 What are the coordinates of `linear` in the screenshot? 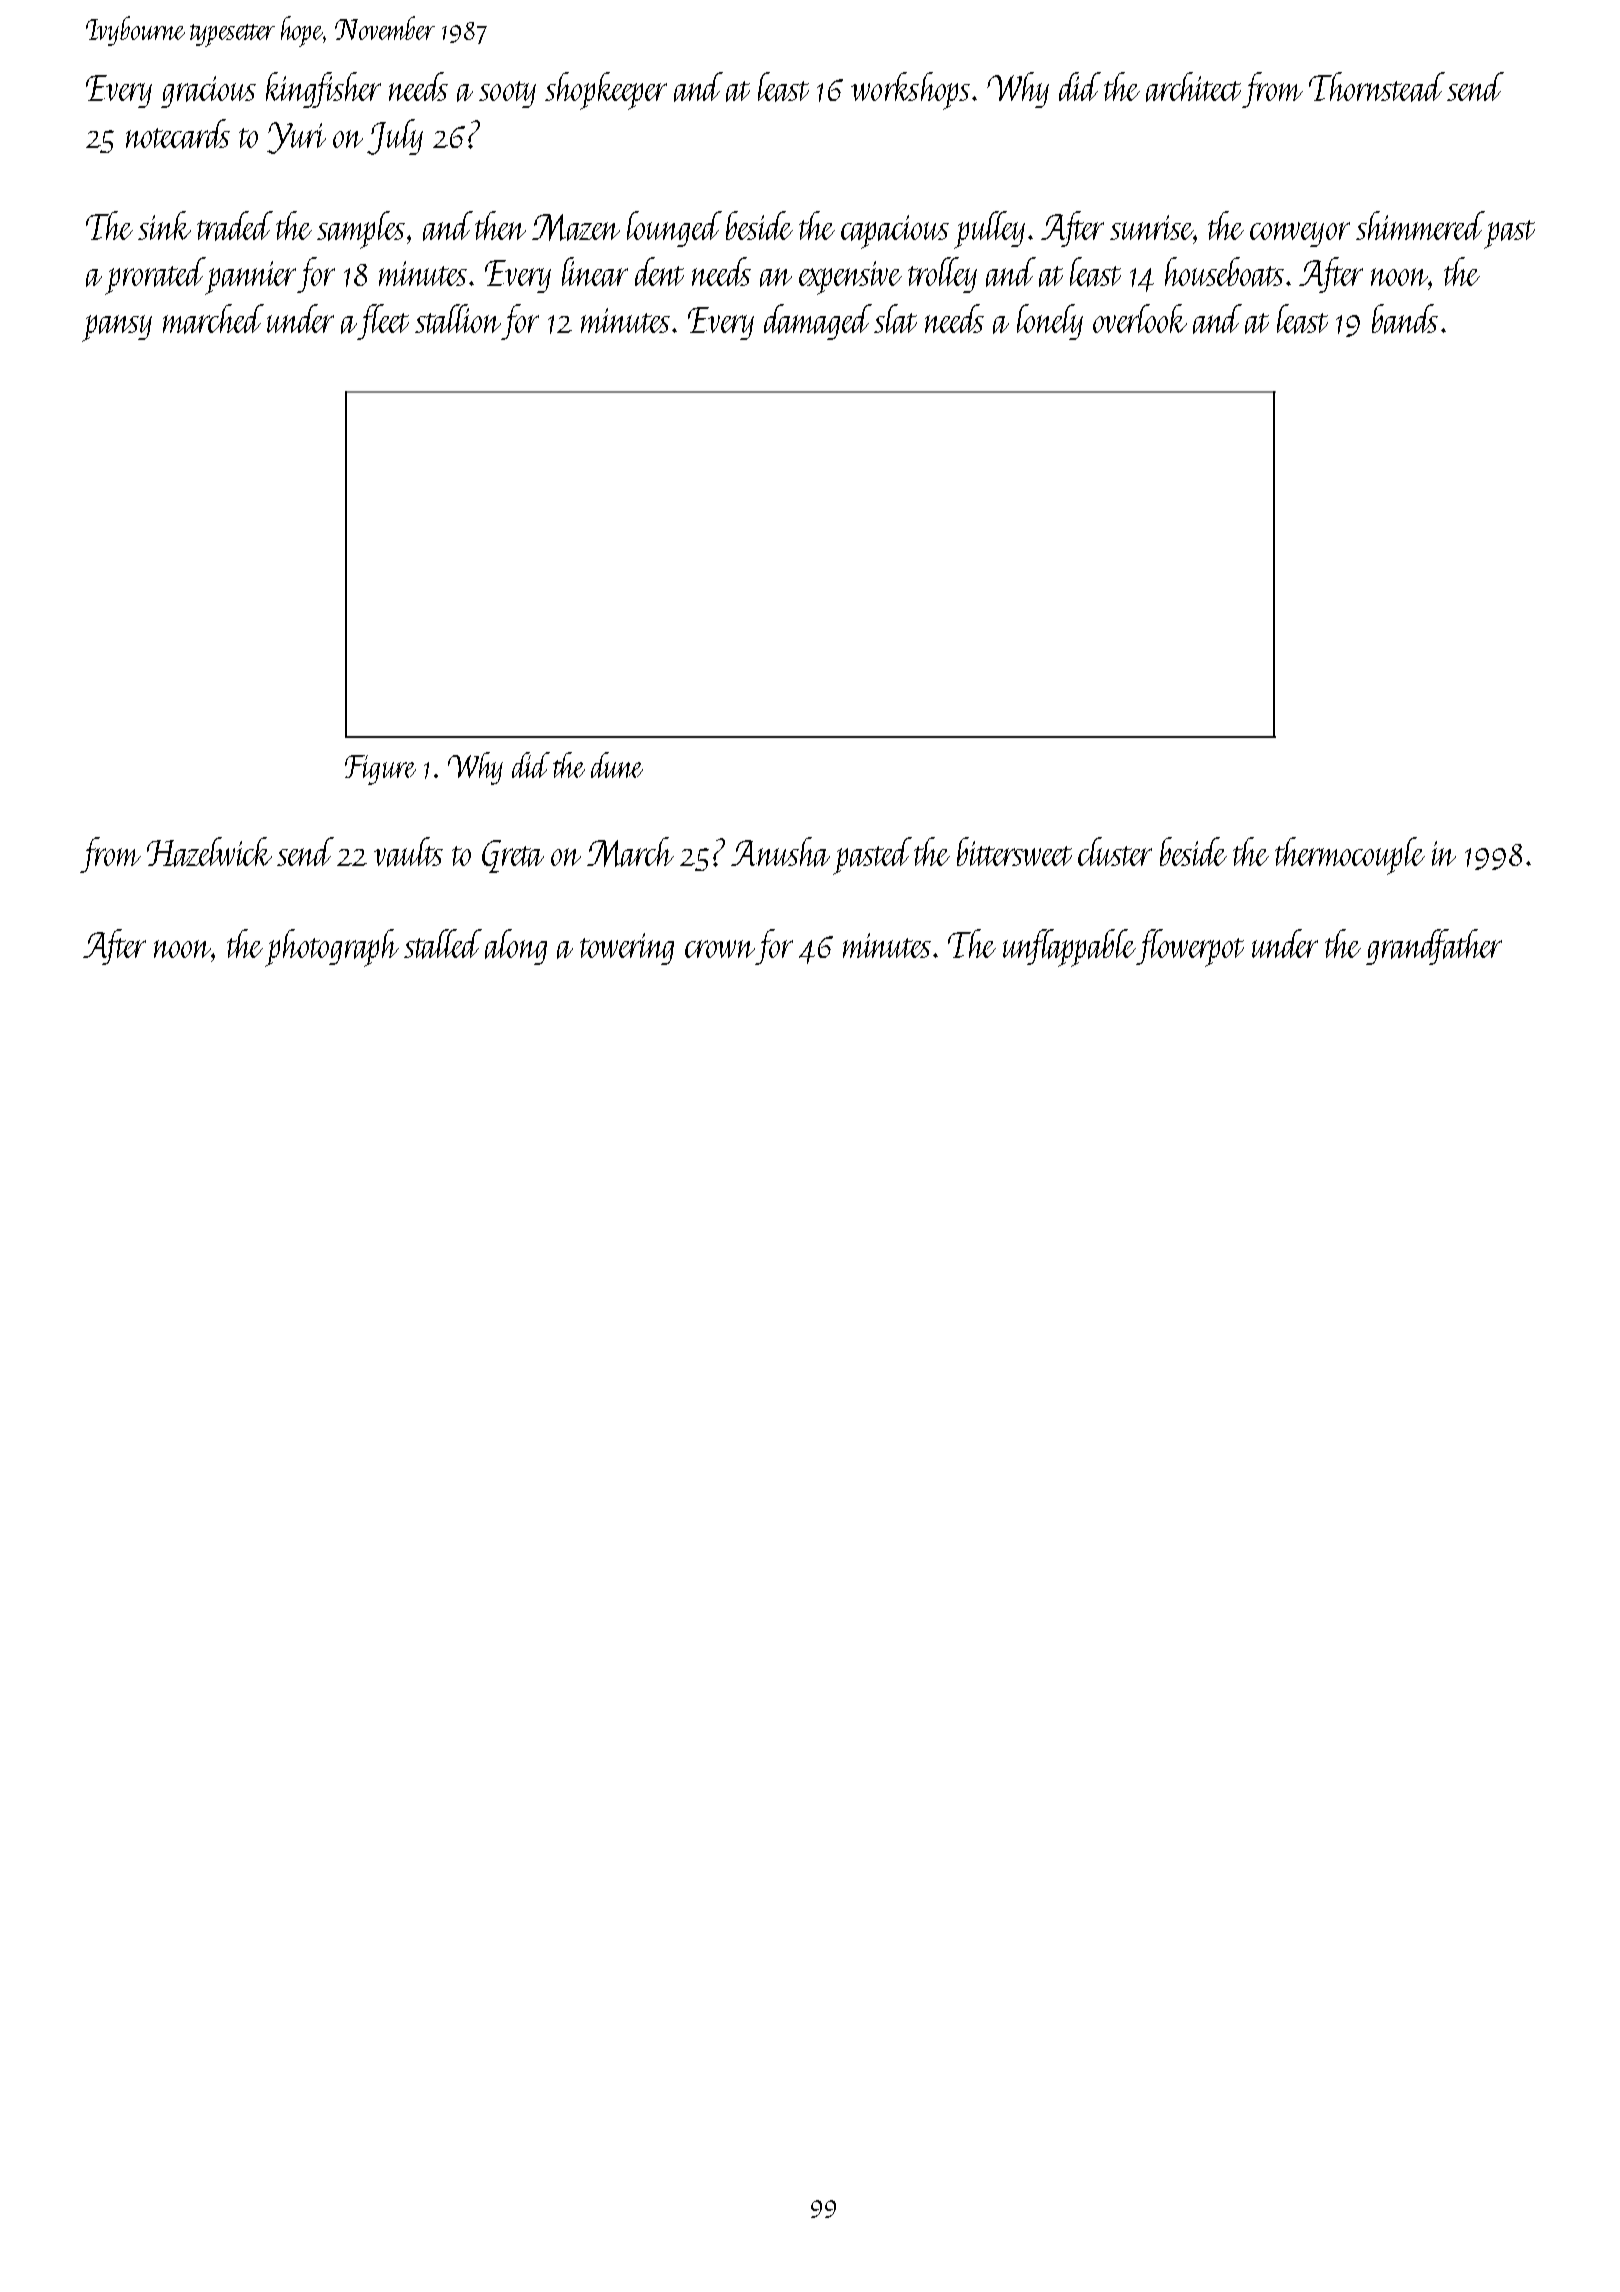 It's located at (595, 272).
